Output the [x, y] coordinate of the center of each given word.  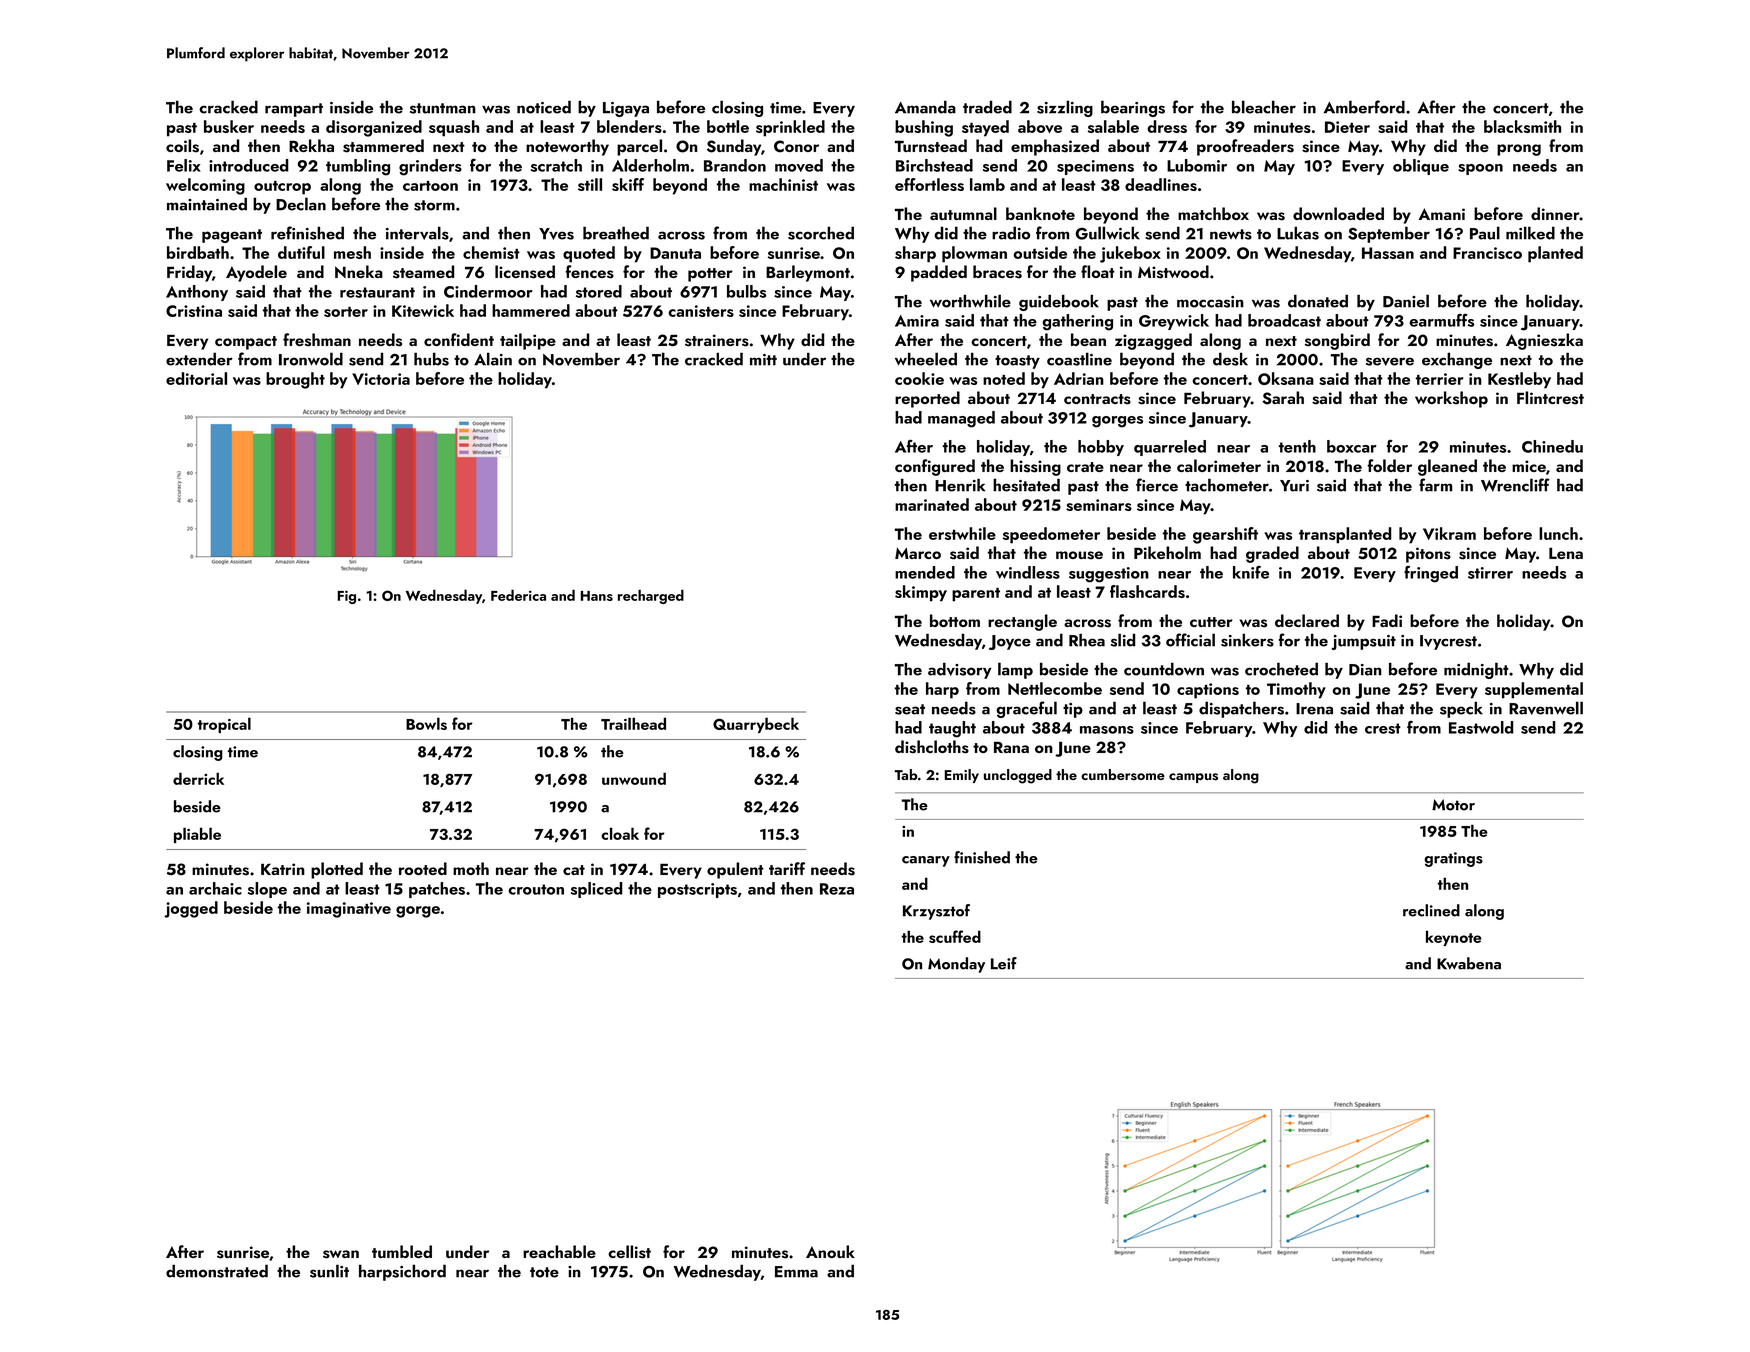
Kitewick [423, 310]
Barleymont [808, 273]
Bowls [426, 723]
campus [1193, 778]
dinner [1555, 213]
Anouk [830, 1251]
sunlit [329, 1271]
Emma [796, 1272]
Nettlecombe [1055, 688]
